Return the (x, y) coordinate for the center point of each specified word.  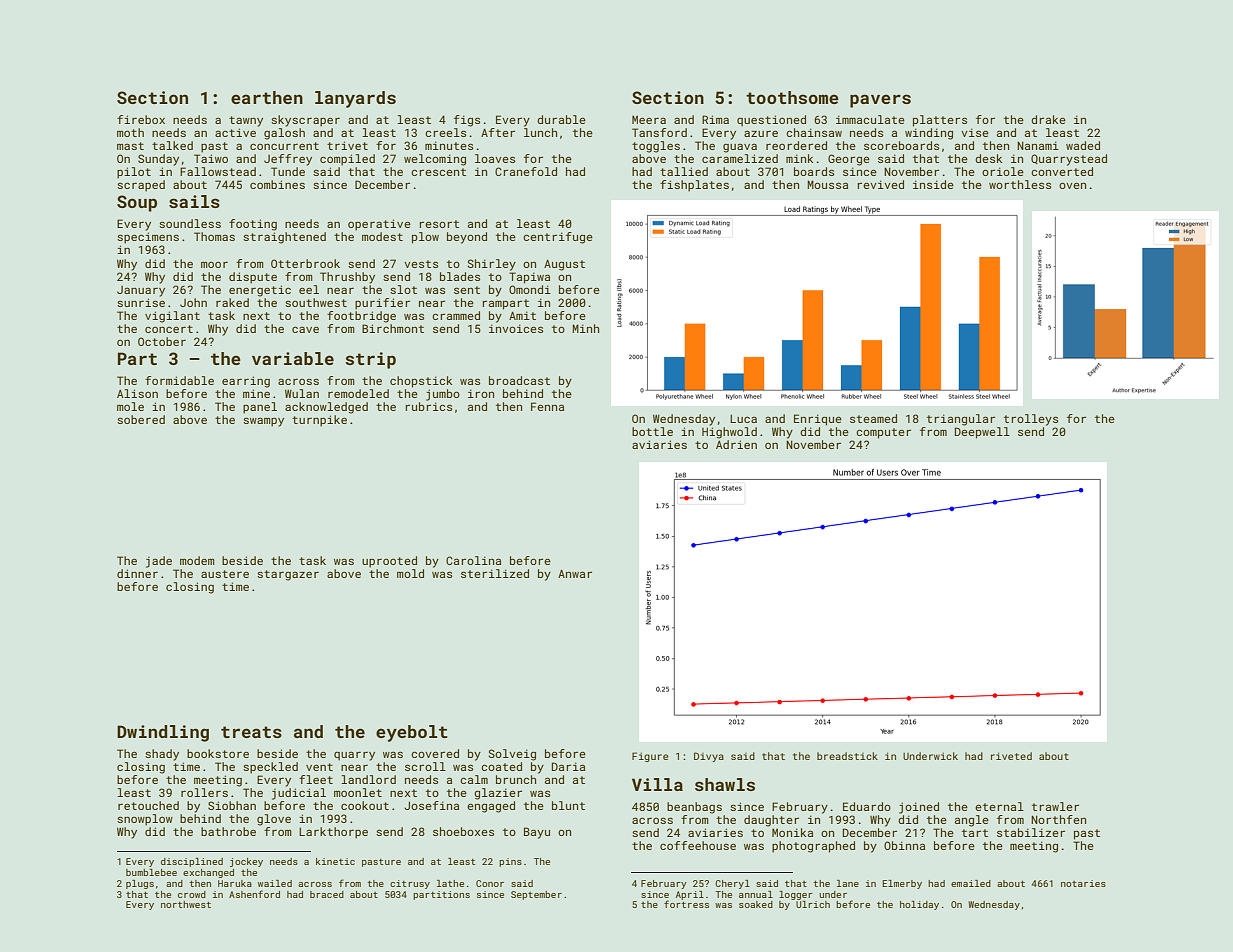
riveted (1011, 756)
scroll (425, 766)
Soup (137, 203)
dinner (137, 573)
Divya (709, 757)
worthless (1020, 184)
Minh (585, 328)
